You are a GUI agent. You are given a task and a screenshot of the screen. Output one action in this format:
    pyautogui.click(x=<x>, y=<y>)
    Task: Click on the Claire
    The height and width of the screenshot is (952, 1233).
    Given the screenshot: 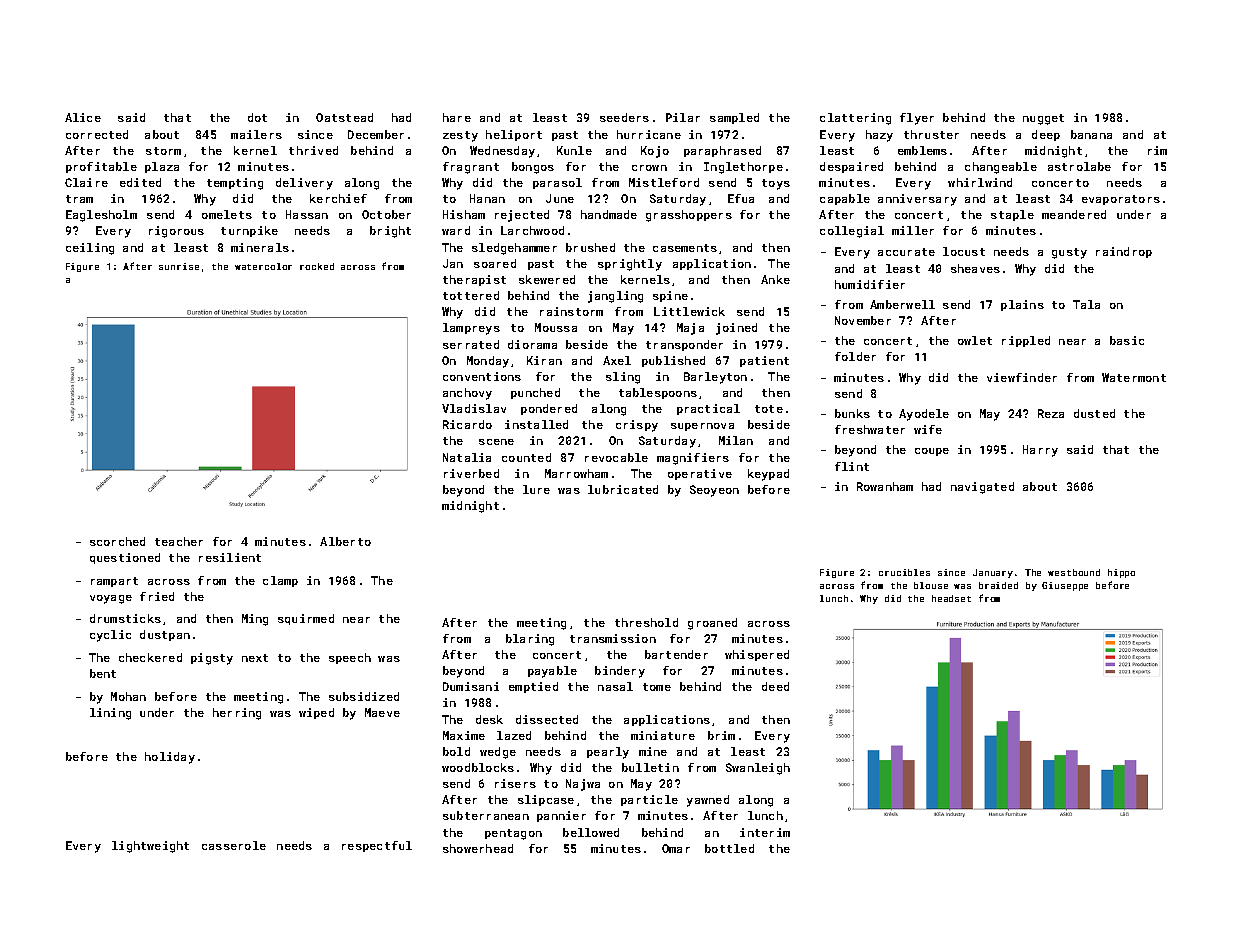 What is the action you would take?
    pyautogui.click(x=86, y=182)
